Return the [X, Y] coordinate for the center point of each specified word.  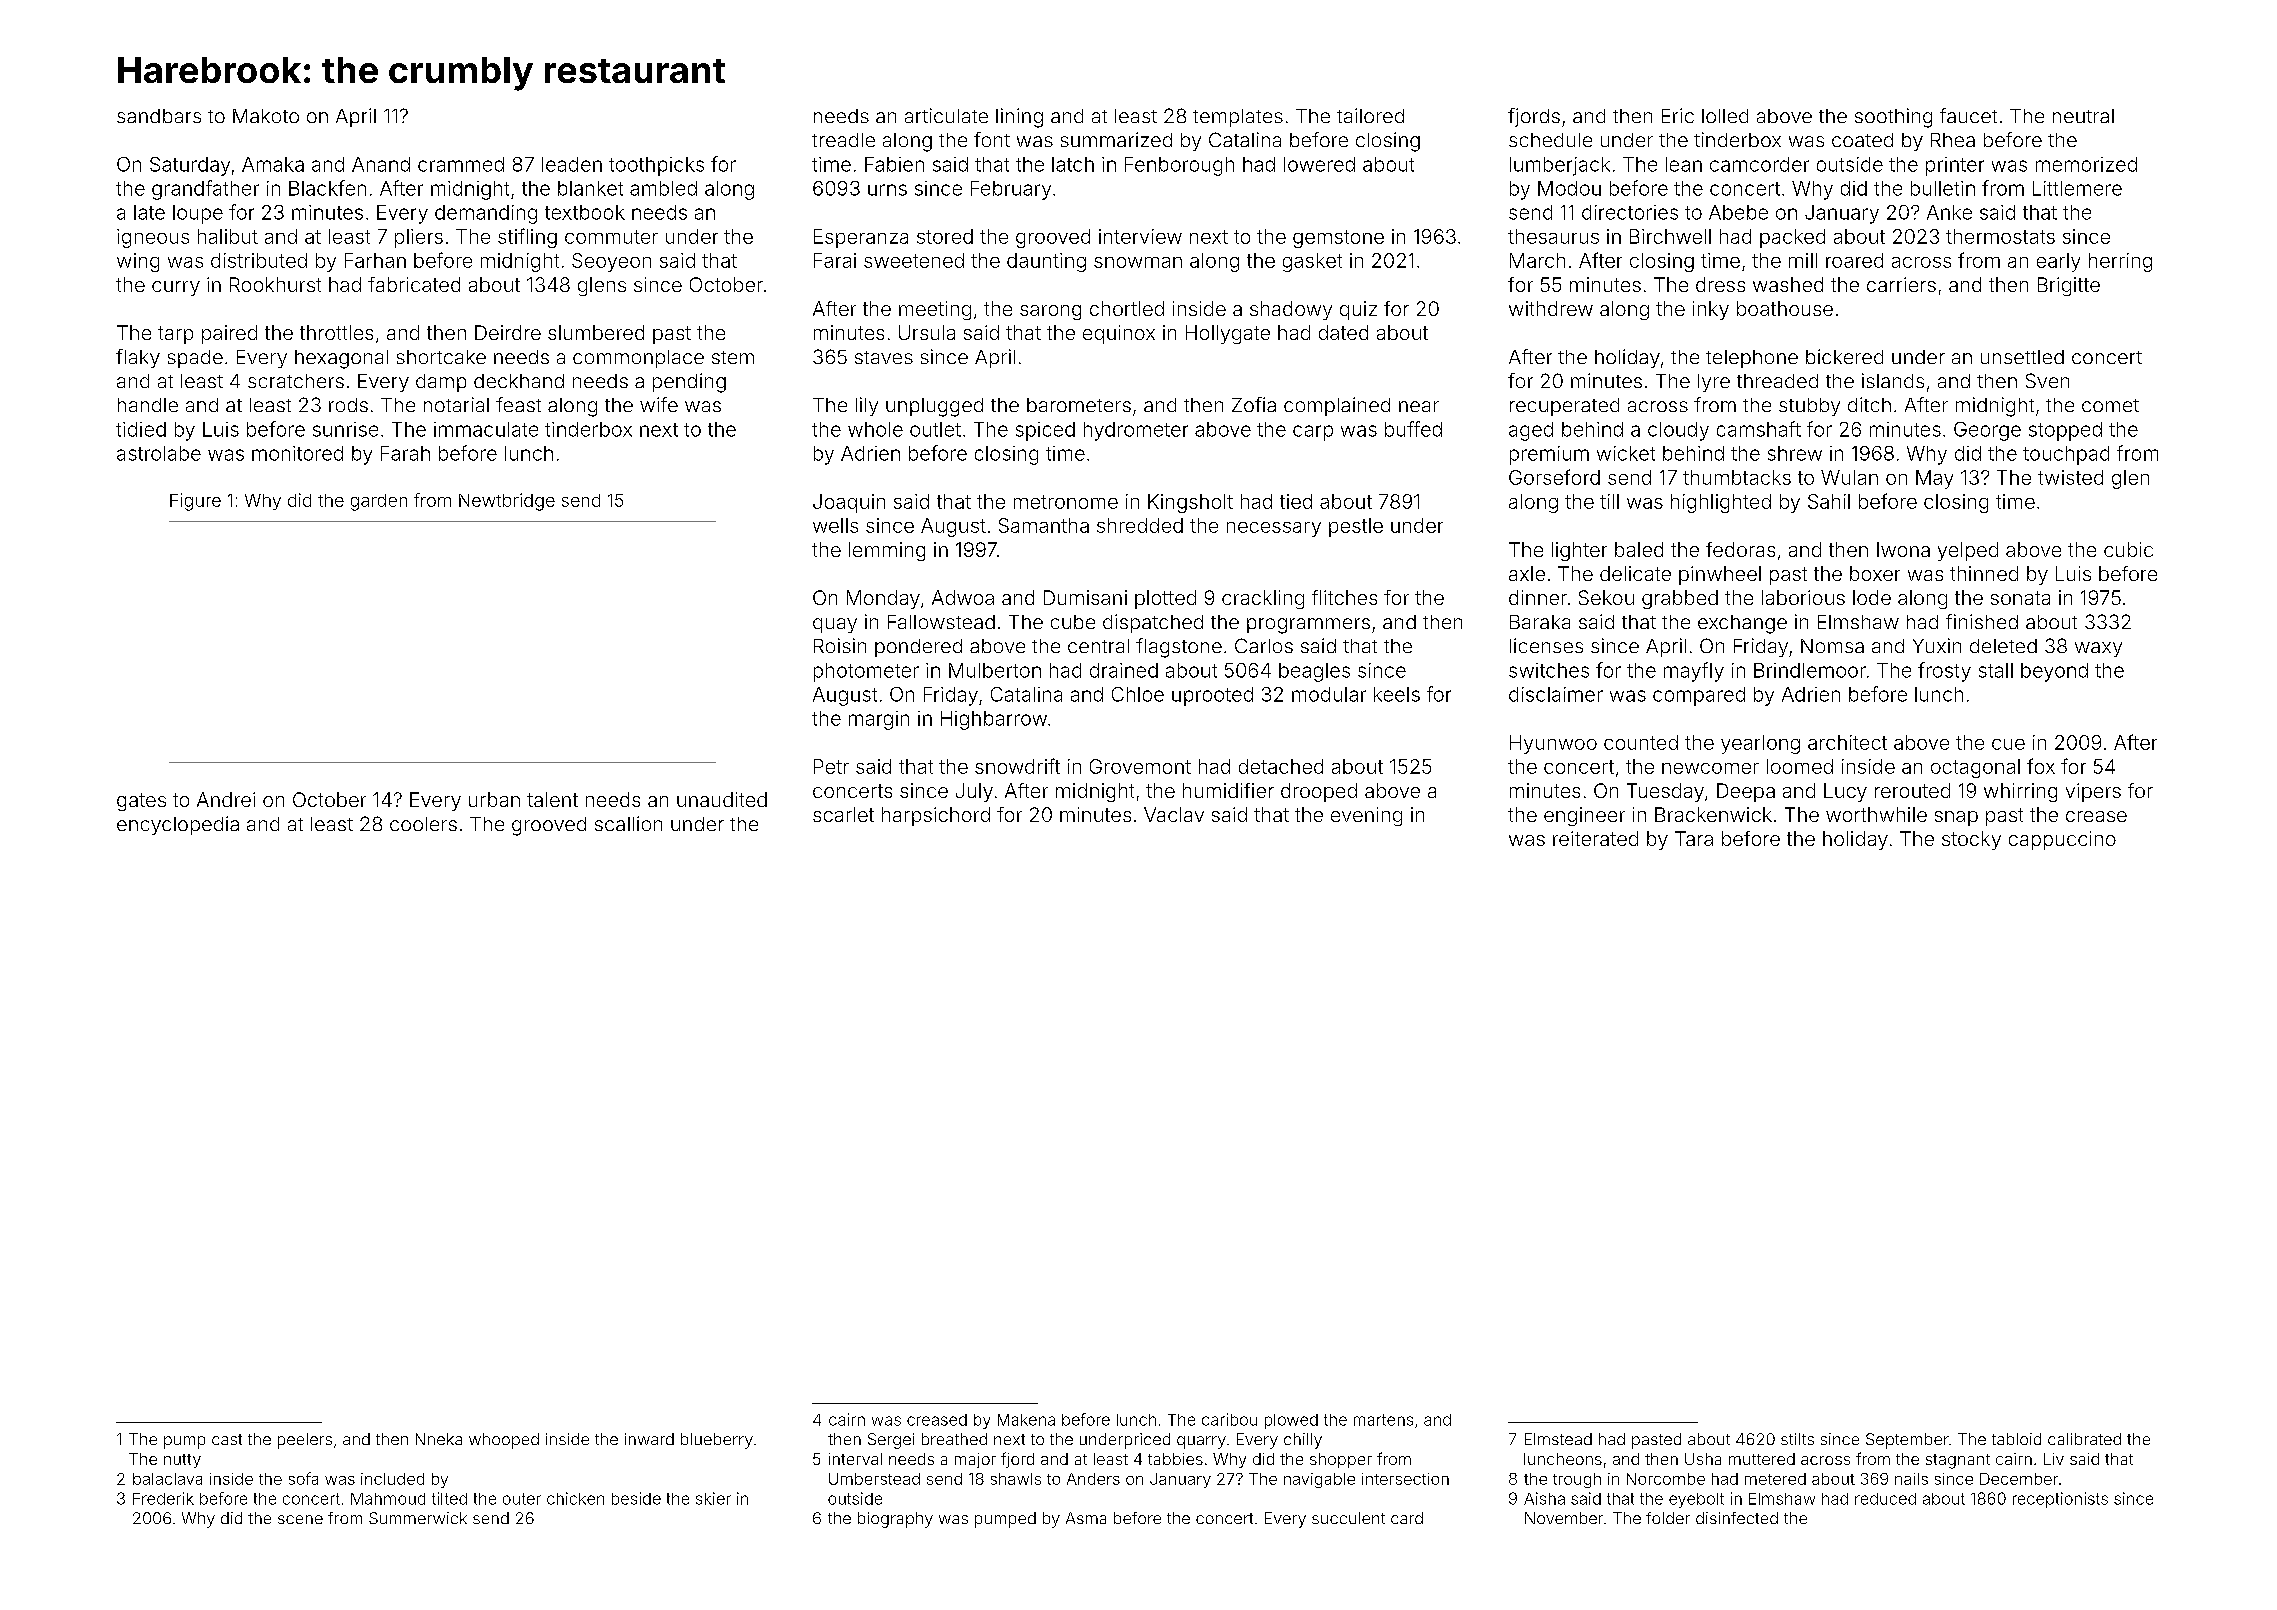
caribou [1229, 1419]
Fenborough [1179, 166]
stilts [1797, 1439]
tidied [141, 429]
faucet [1968, 115]
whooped [504, 1441]
